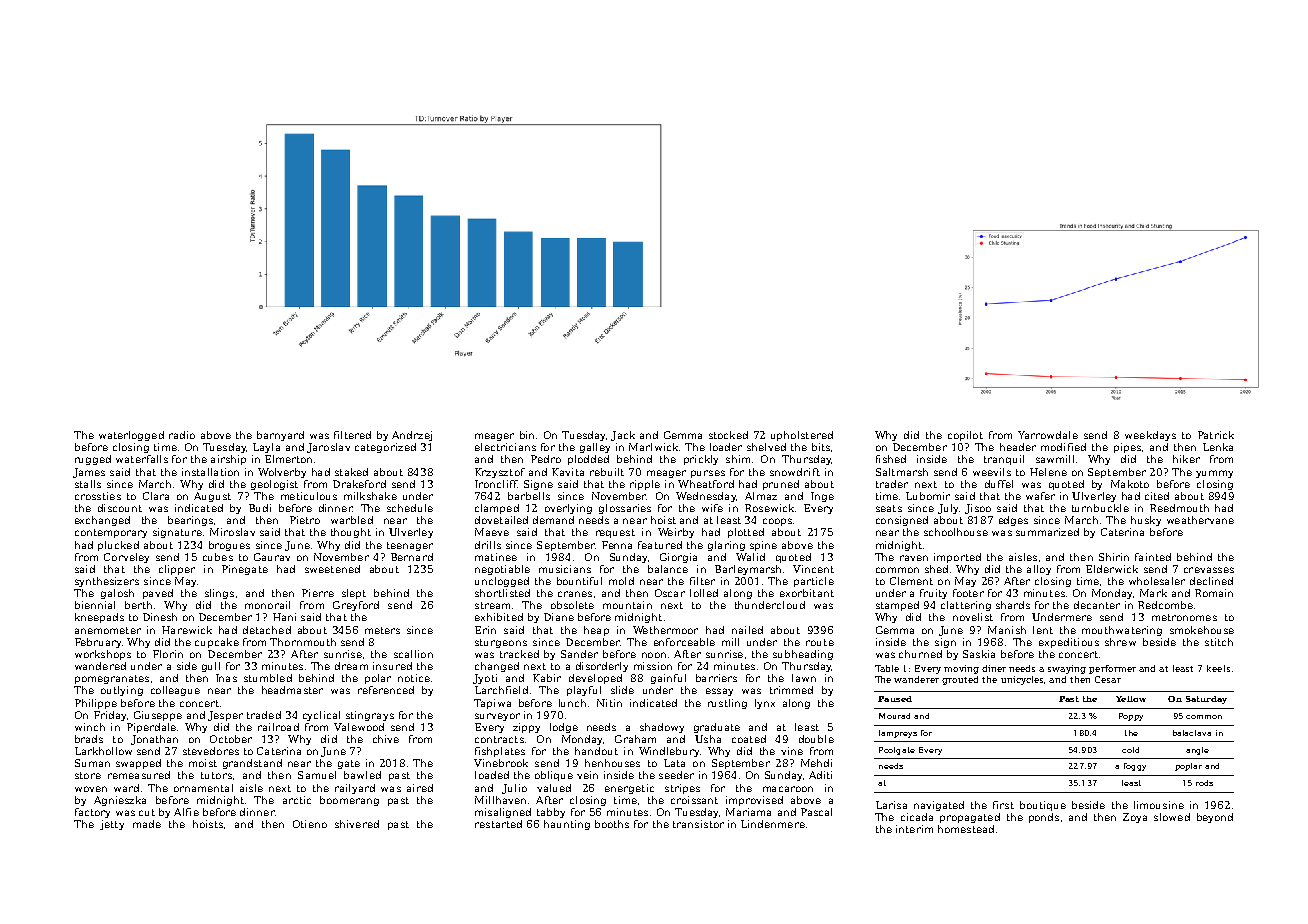 Image resolution: width=1308 pixels, height=924 pixels. Describe the element at coordinates (527, 435) in the screenshot. I see `bin` at that location.
